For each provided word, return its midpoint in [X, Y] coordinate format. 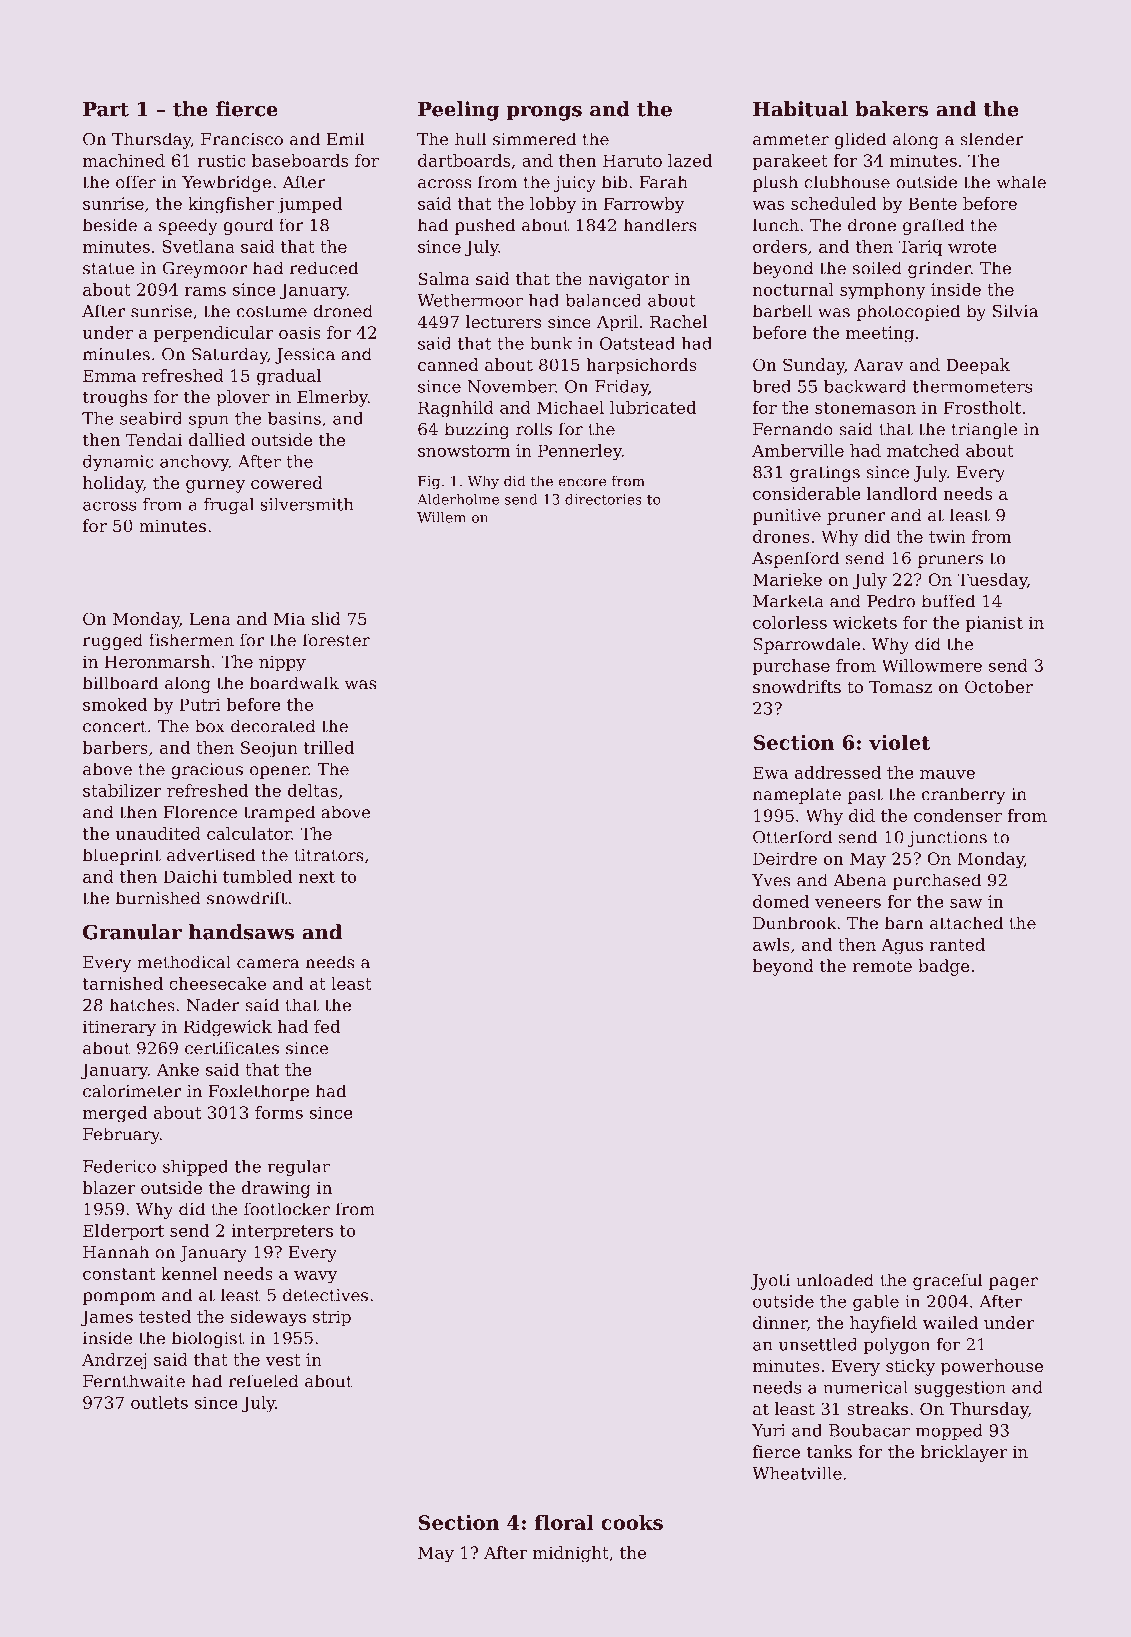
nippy [282, 663]
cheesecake [217, 983]
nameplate [797, 795]
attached [966, 923]
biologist [208, 1339]
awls [771, 944]
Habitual [800, 109]
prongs [544, 113]
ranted [957, 944]
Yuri [768, 1430]
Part [106, 109]
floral [564, 1522]
